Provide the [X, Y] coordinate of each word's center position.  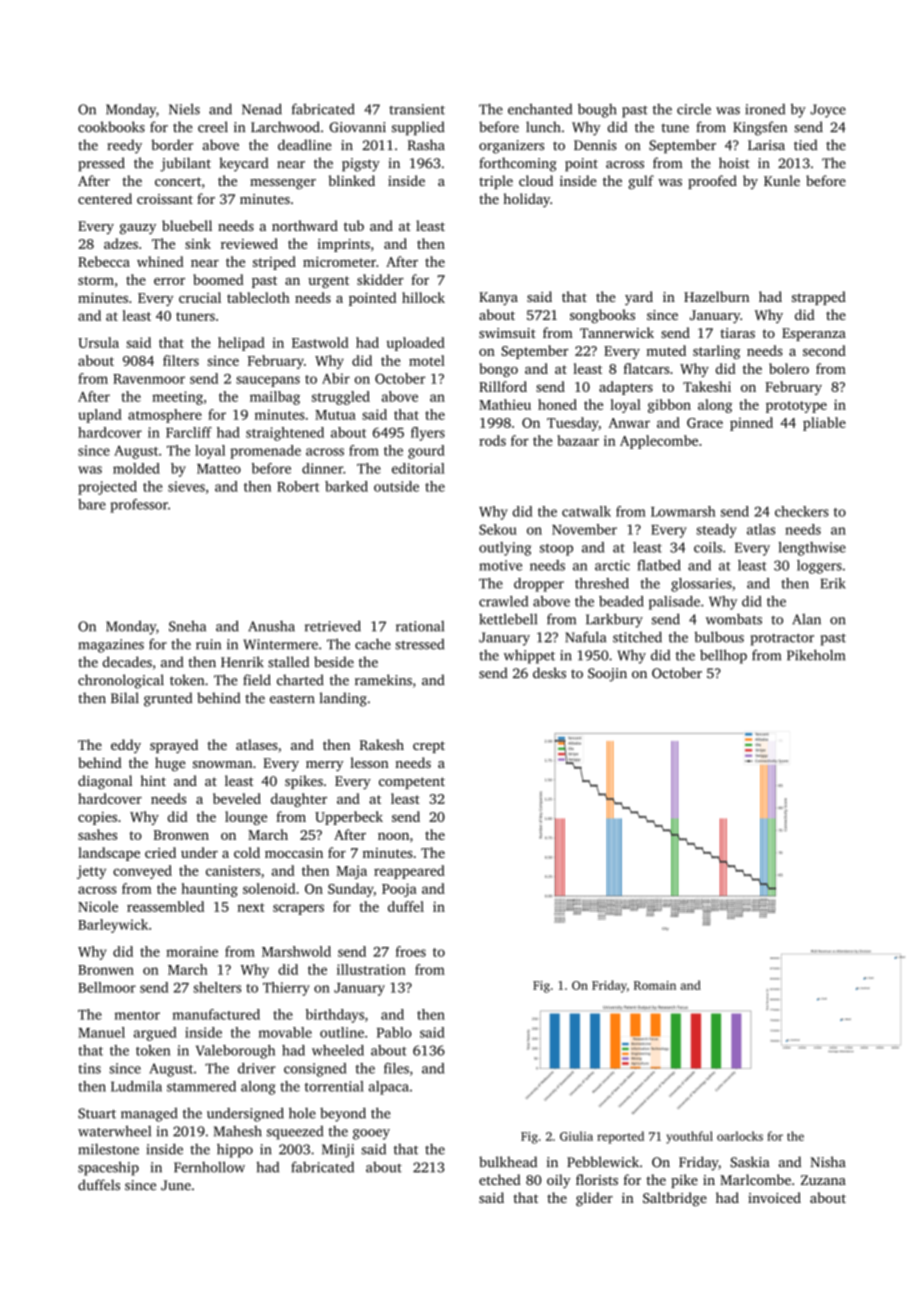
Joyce [828, 111]
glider [594, 1199]
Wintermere [280, 644]
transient [417, 109]
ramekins [383, 680]
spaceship [108, 1168]
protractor [782, 639]
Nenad [262, 109]
